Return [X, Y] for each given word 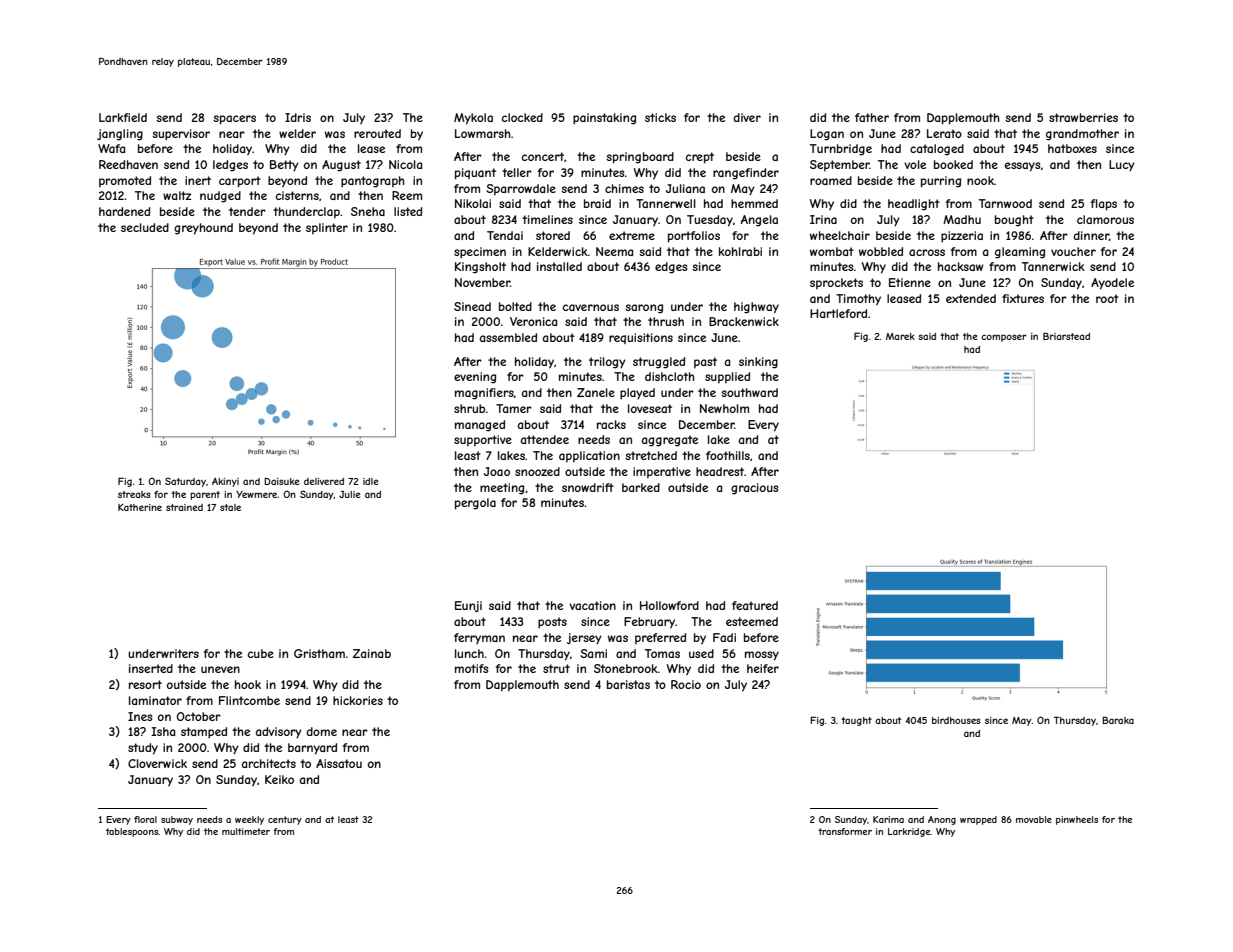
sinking [758, 363]
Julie [349, 494]
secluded [145, 227]
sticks [660, 117]
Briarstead [1066, 336]
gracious [754, 489]
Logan [827, 135]
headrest [720, 471]
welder [297, 133]
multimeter [246, 831]
